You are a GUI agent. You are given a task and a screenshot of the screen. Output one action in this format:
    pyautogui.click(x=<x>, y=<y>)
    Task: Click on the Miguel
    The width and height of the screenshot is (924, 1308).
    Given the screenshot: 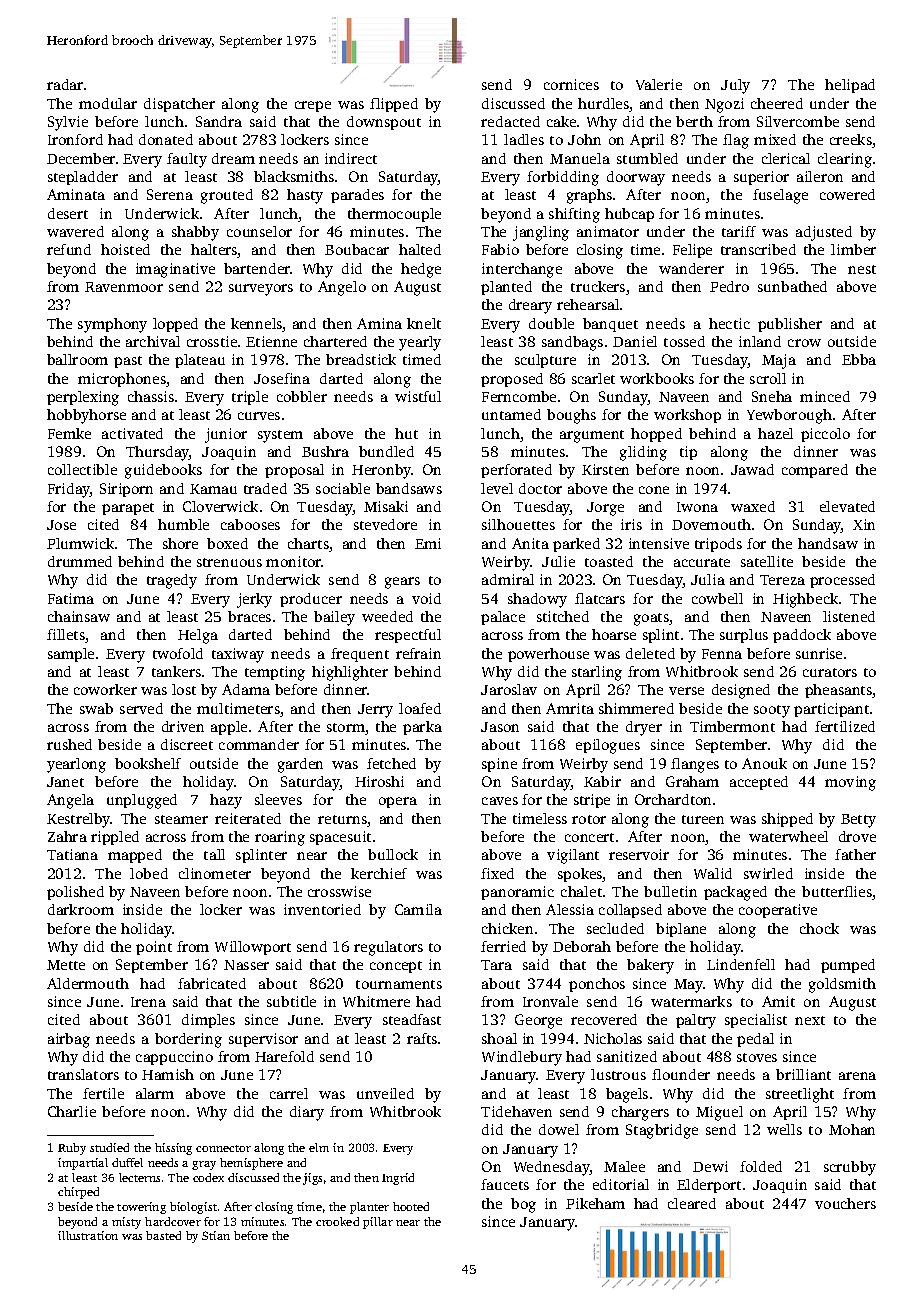 What is the action you would take?
    pyautogui.click(x=719, y=1113)
